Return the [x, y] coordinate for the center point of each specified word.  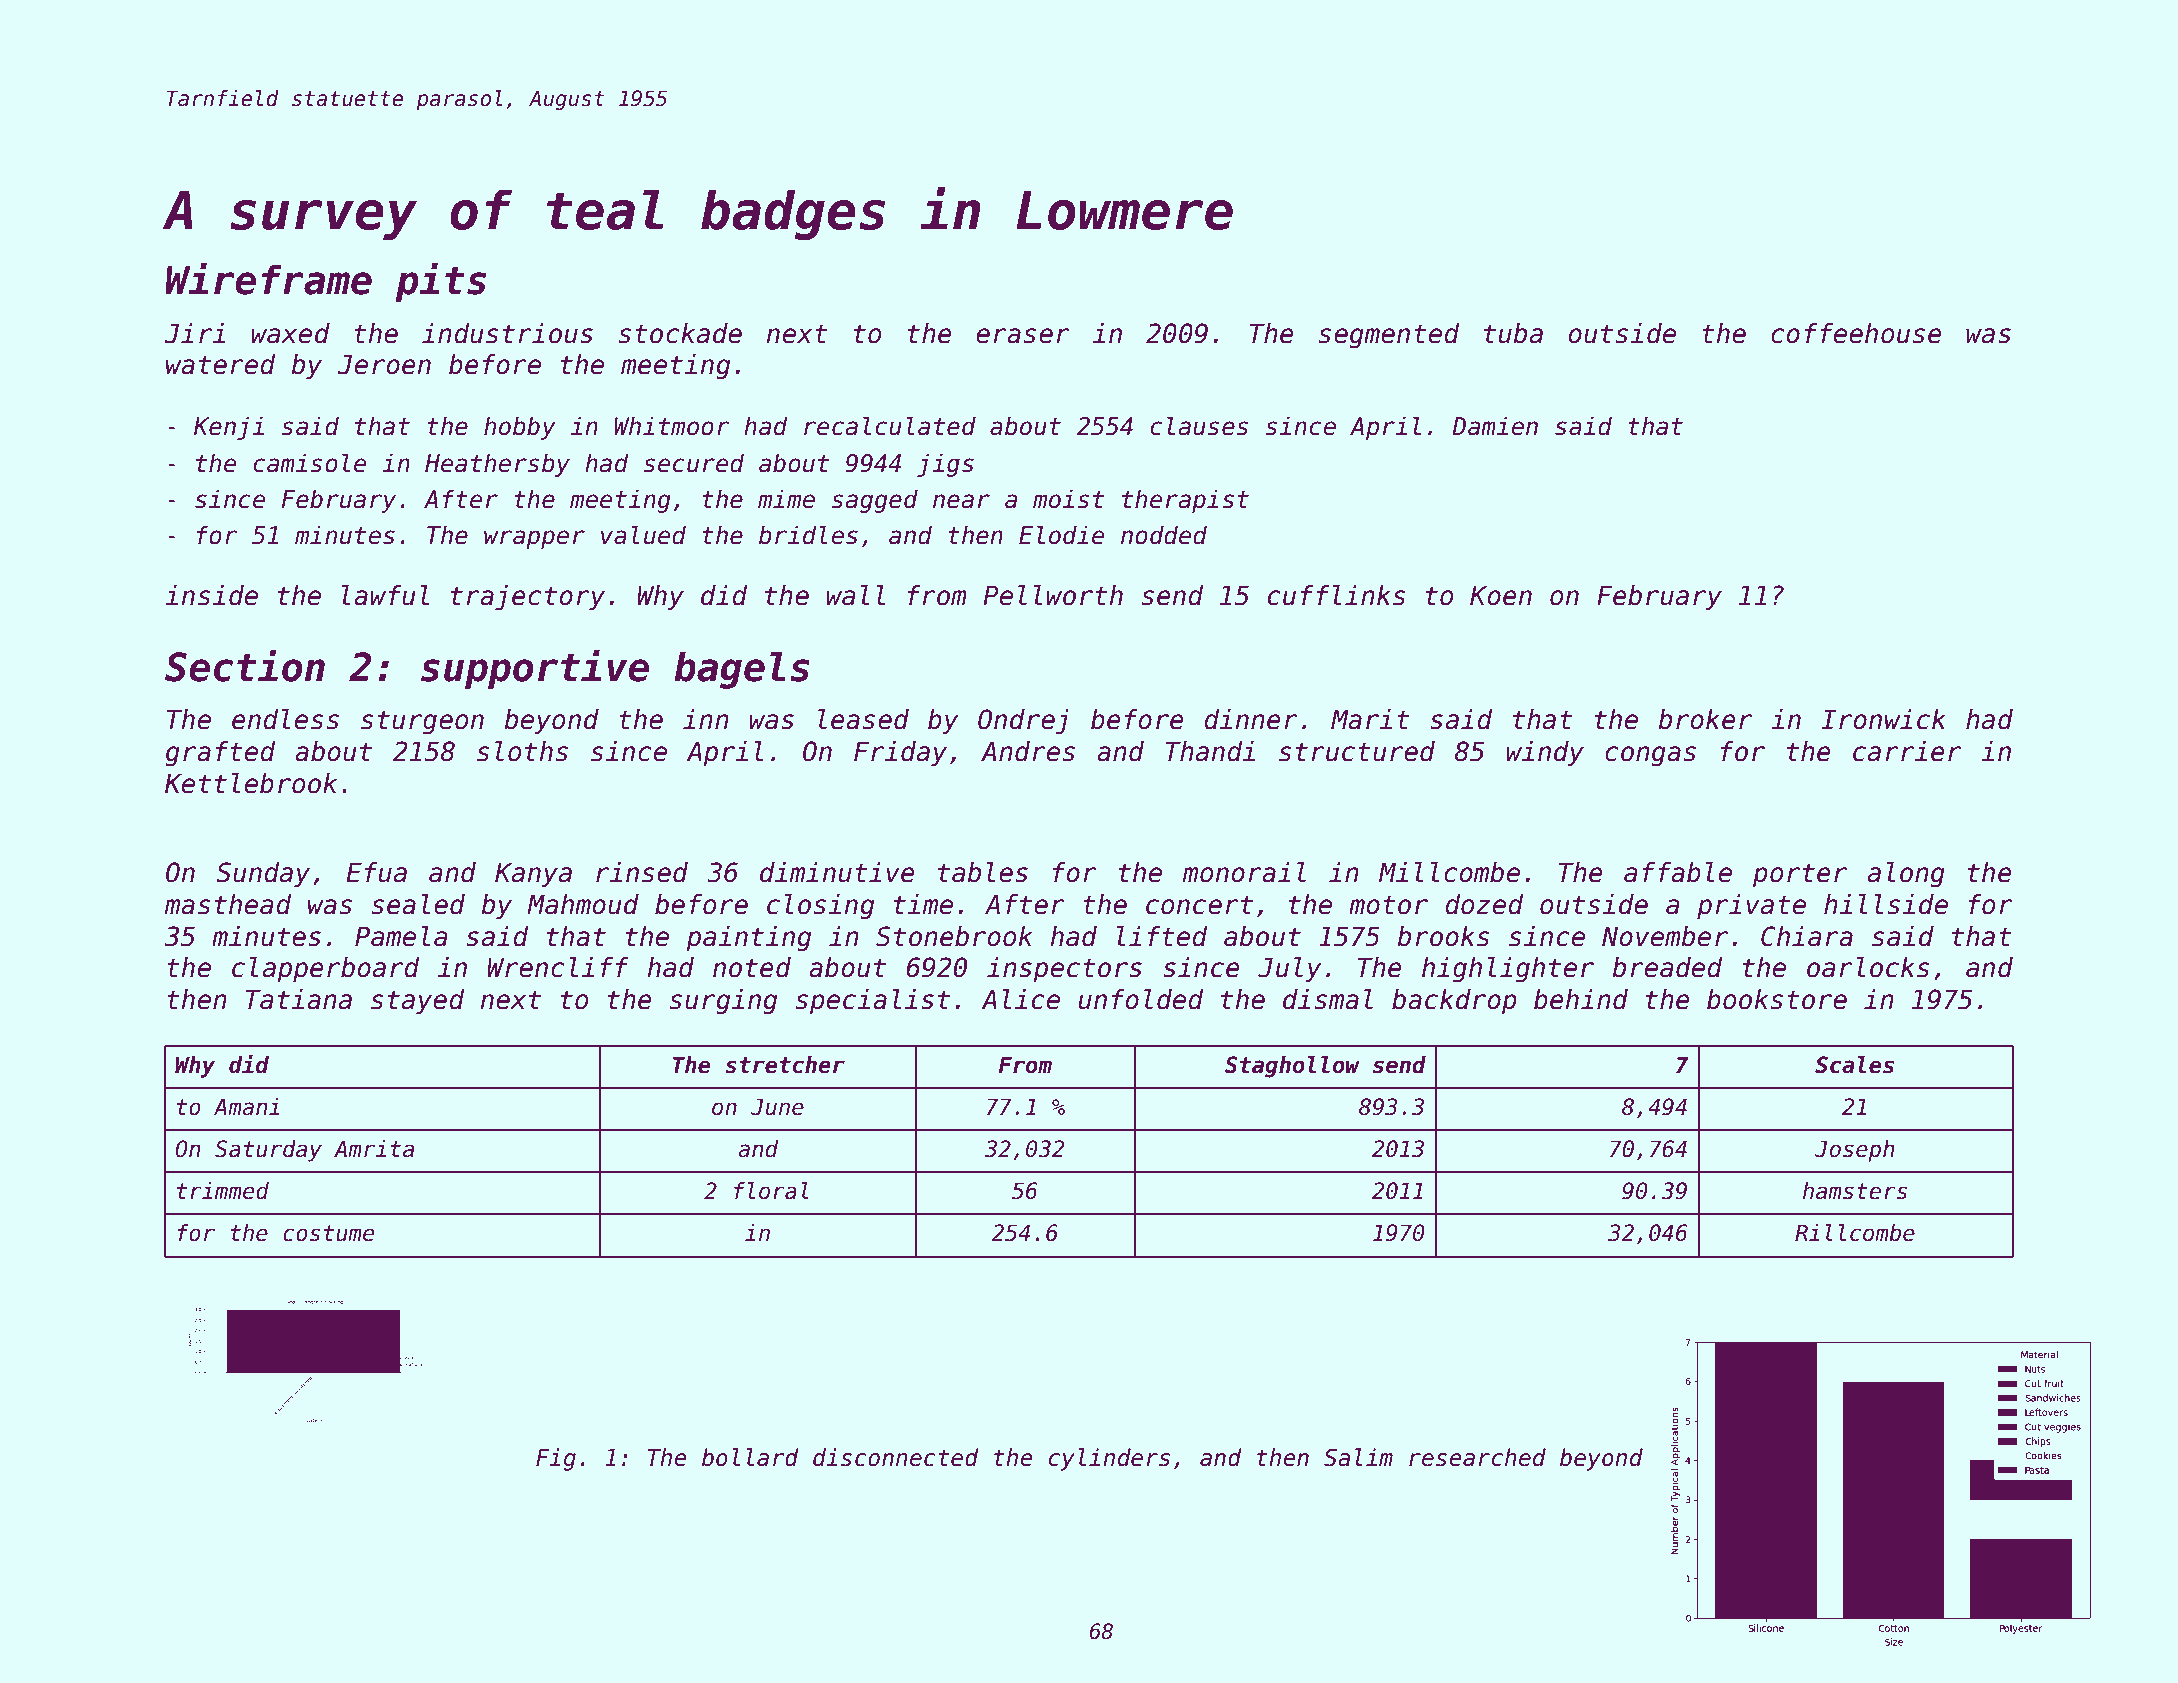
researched [1477, 1457]
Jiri [194, 333]
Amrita [374, 1149]
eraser [1023, 336]
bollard [750, 1457]
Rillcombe [1855, 1233]
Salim [1358, 1457]
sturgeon [422, 722]
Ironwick [1883, 719]
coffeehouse [1856, 333]
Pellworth [1053, 595]
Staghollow [1292, 1067]
